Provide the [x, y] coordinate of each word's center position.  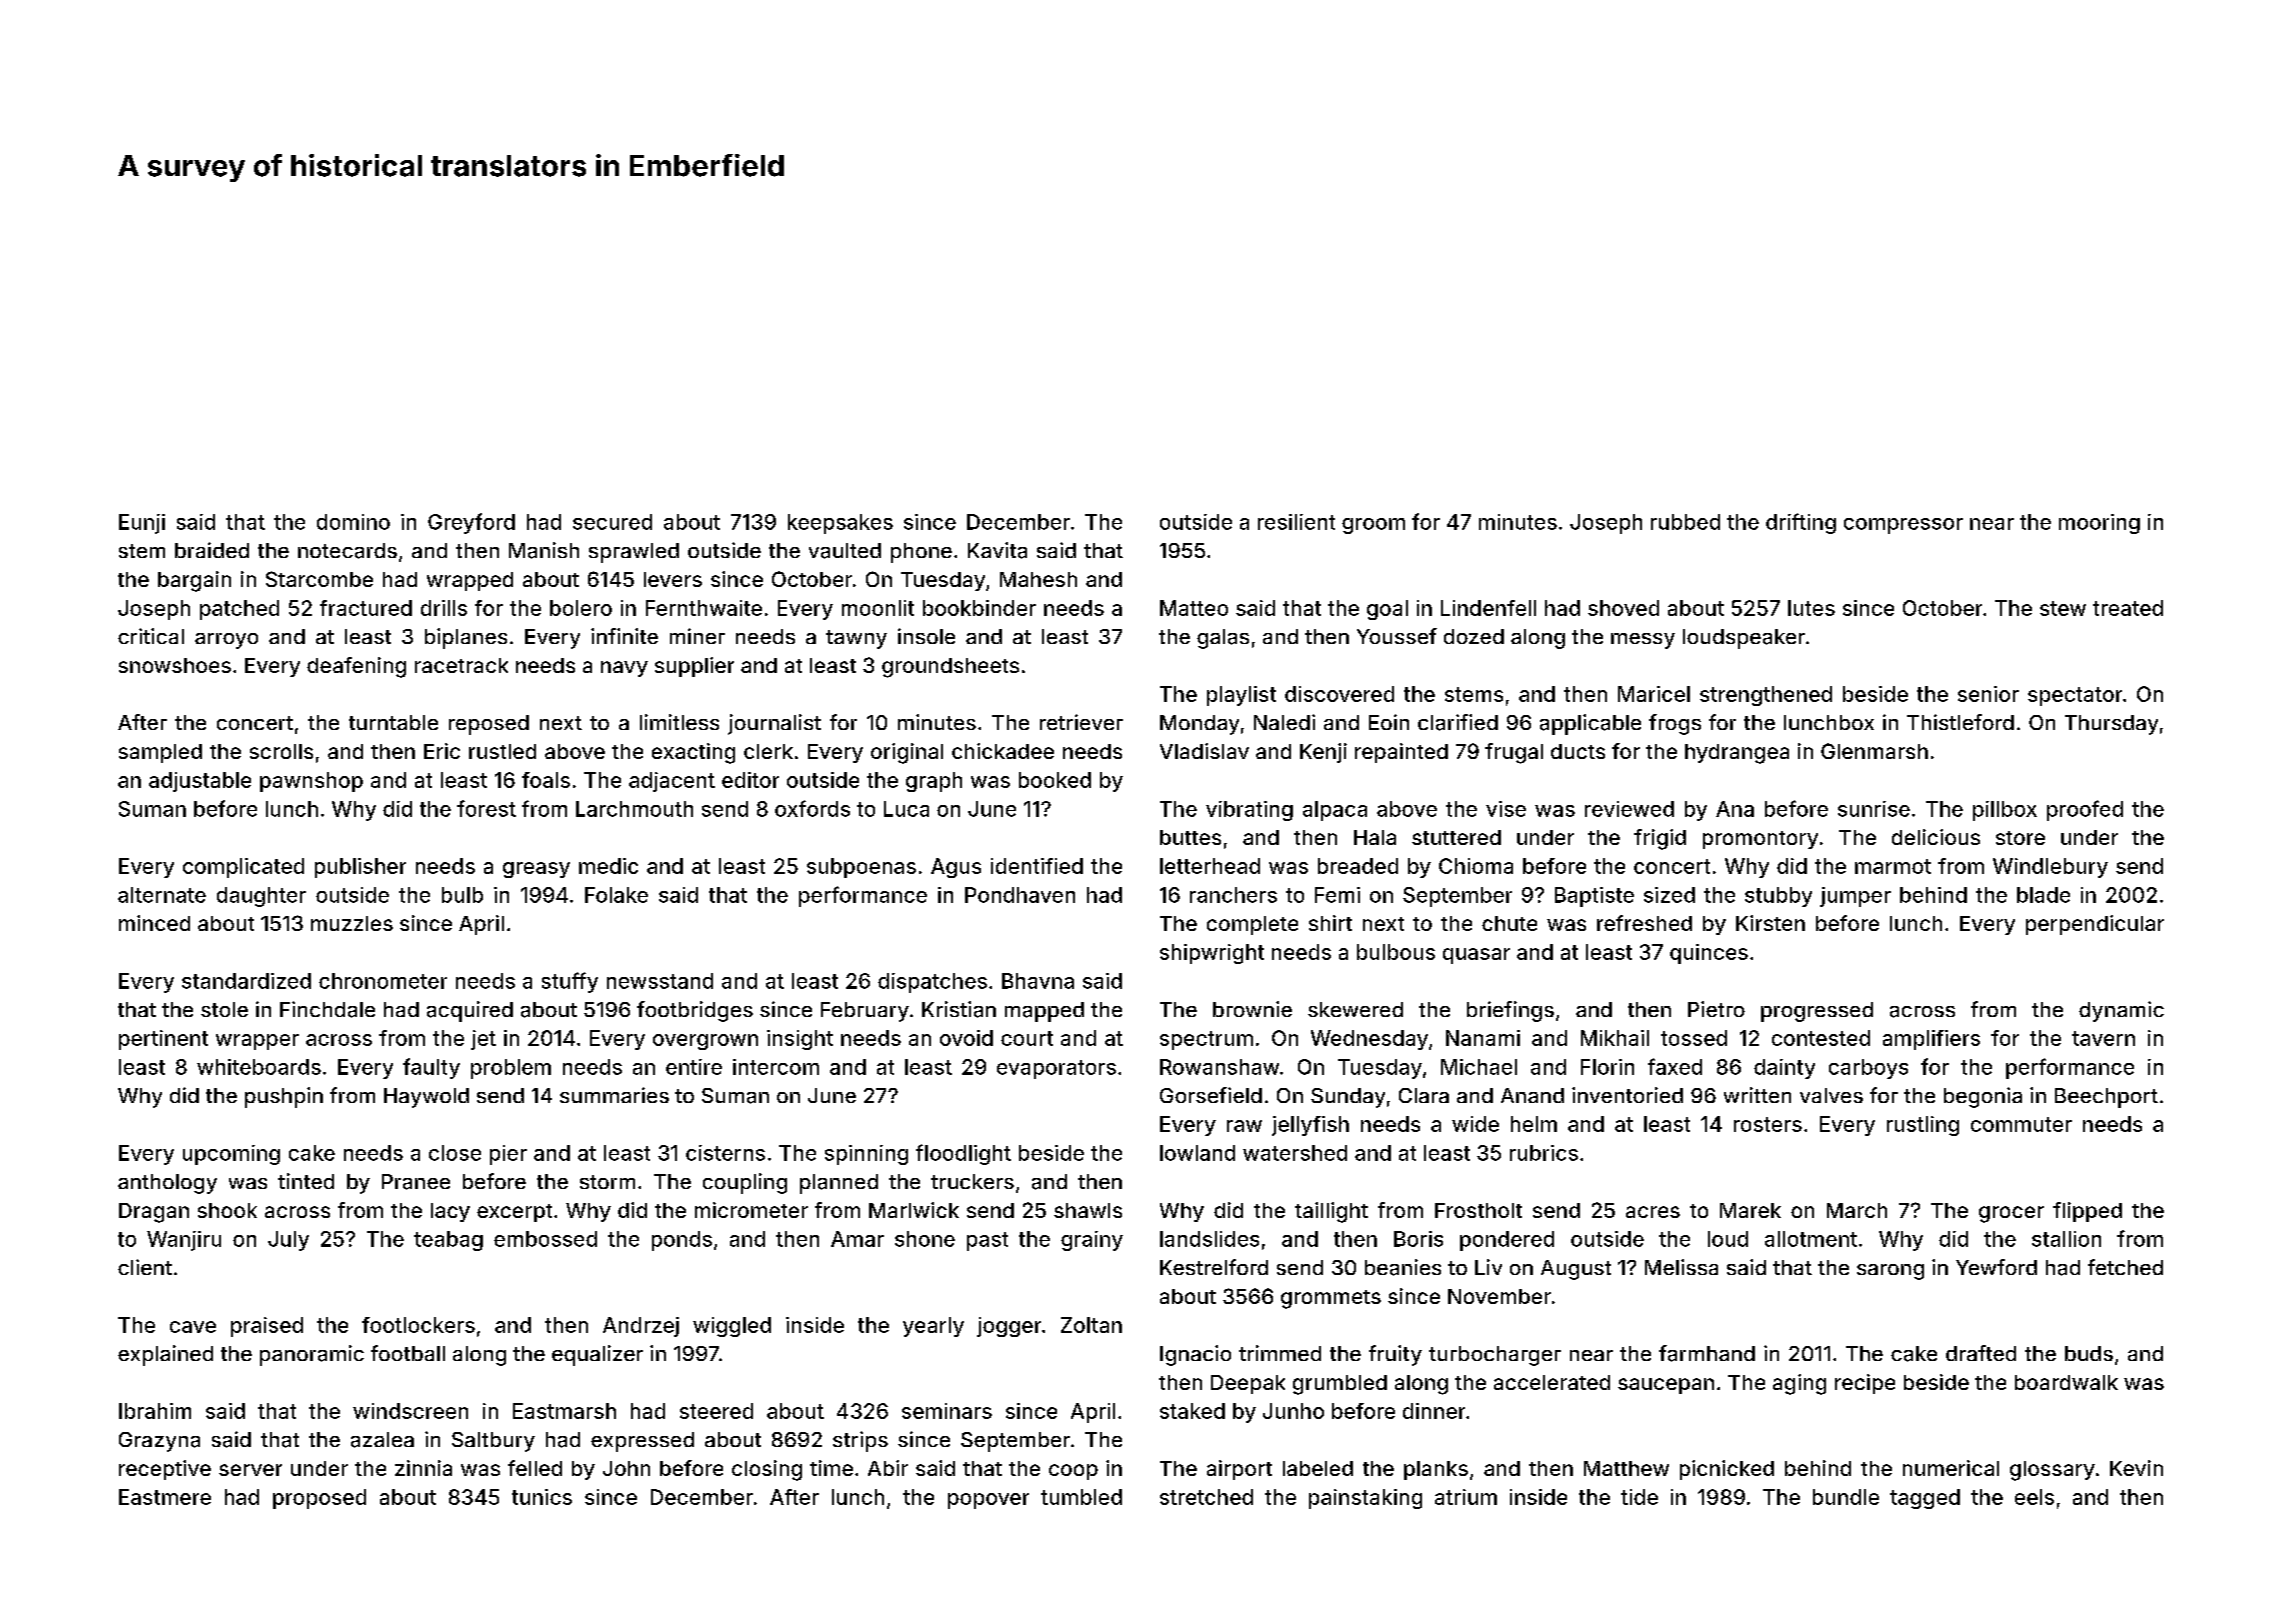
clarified [1458, 722]
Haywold [426, 1098]
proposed [319, 1499]
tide [1639, 1497]
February [865, 1012]
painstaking [1365, 1499]
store [2020, 838]
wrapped [470, 581]
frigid [1660, 839]
